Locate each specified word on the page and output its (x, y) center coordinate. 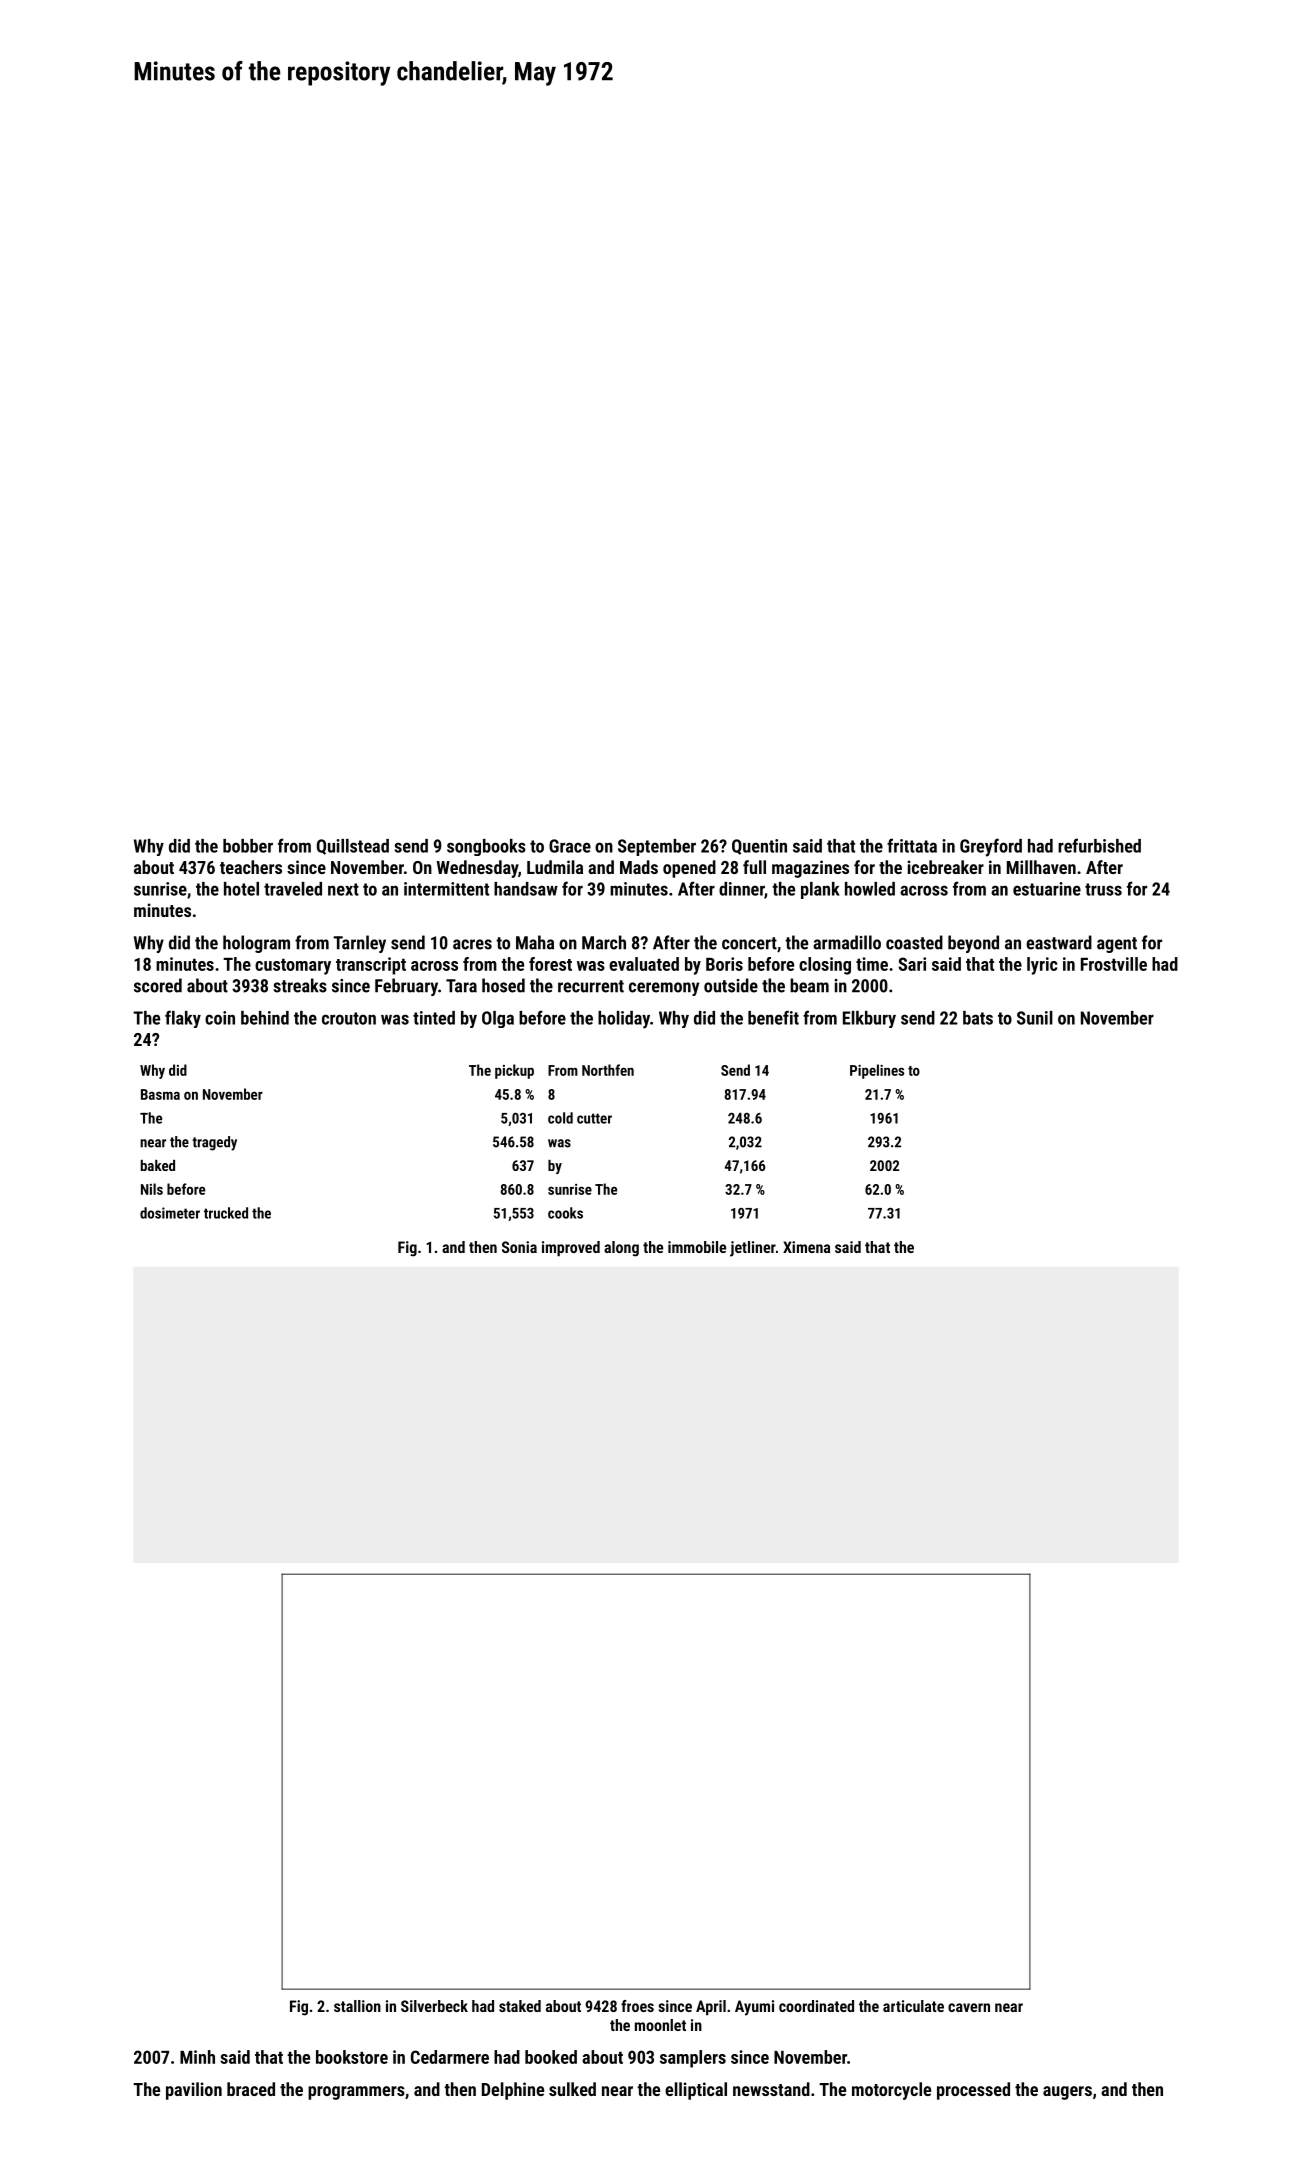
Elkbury (869, 1019)
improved (571, 1249)
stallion (357, 2006)
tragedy (214, 1143)
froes (637, 2006)
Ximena (806, 1247)
